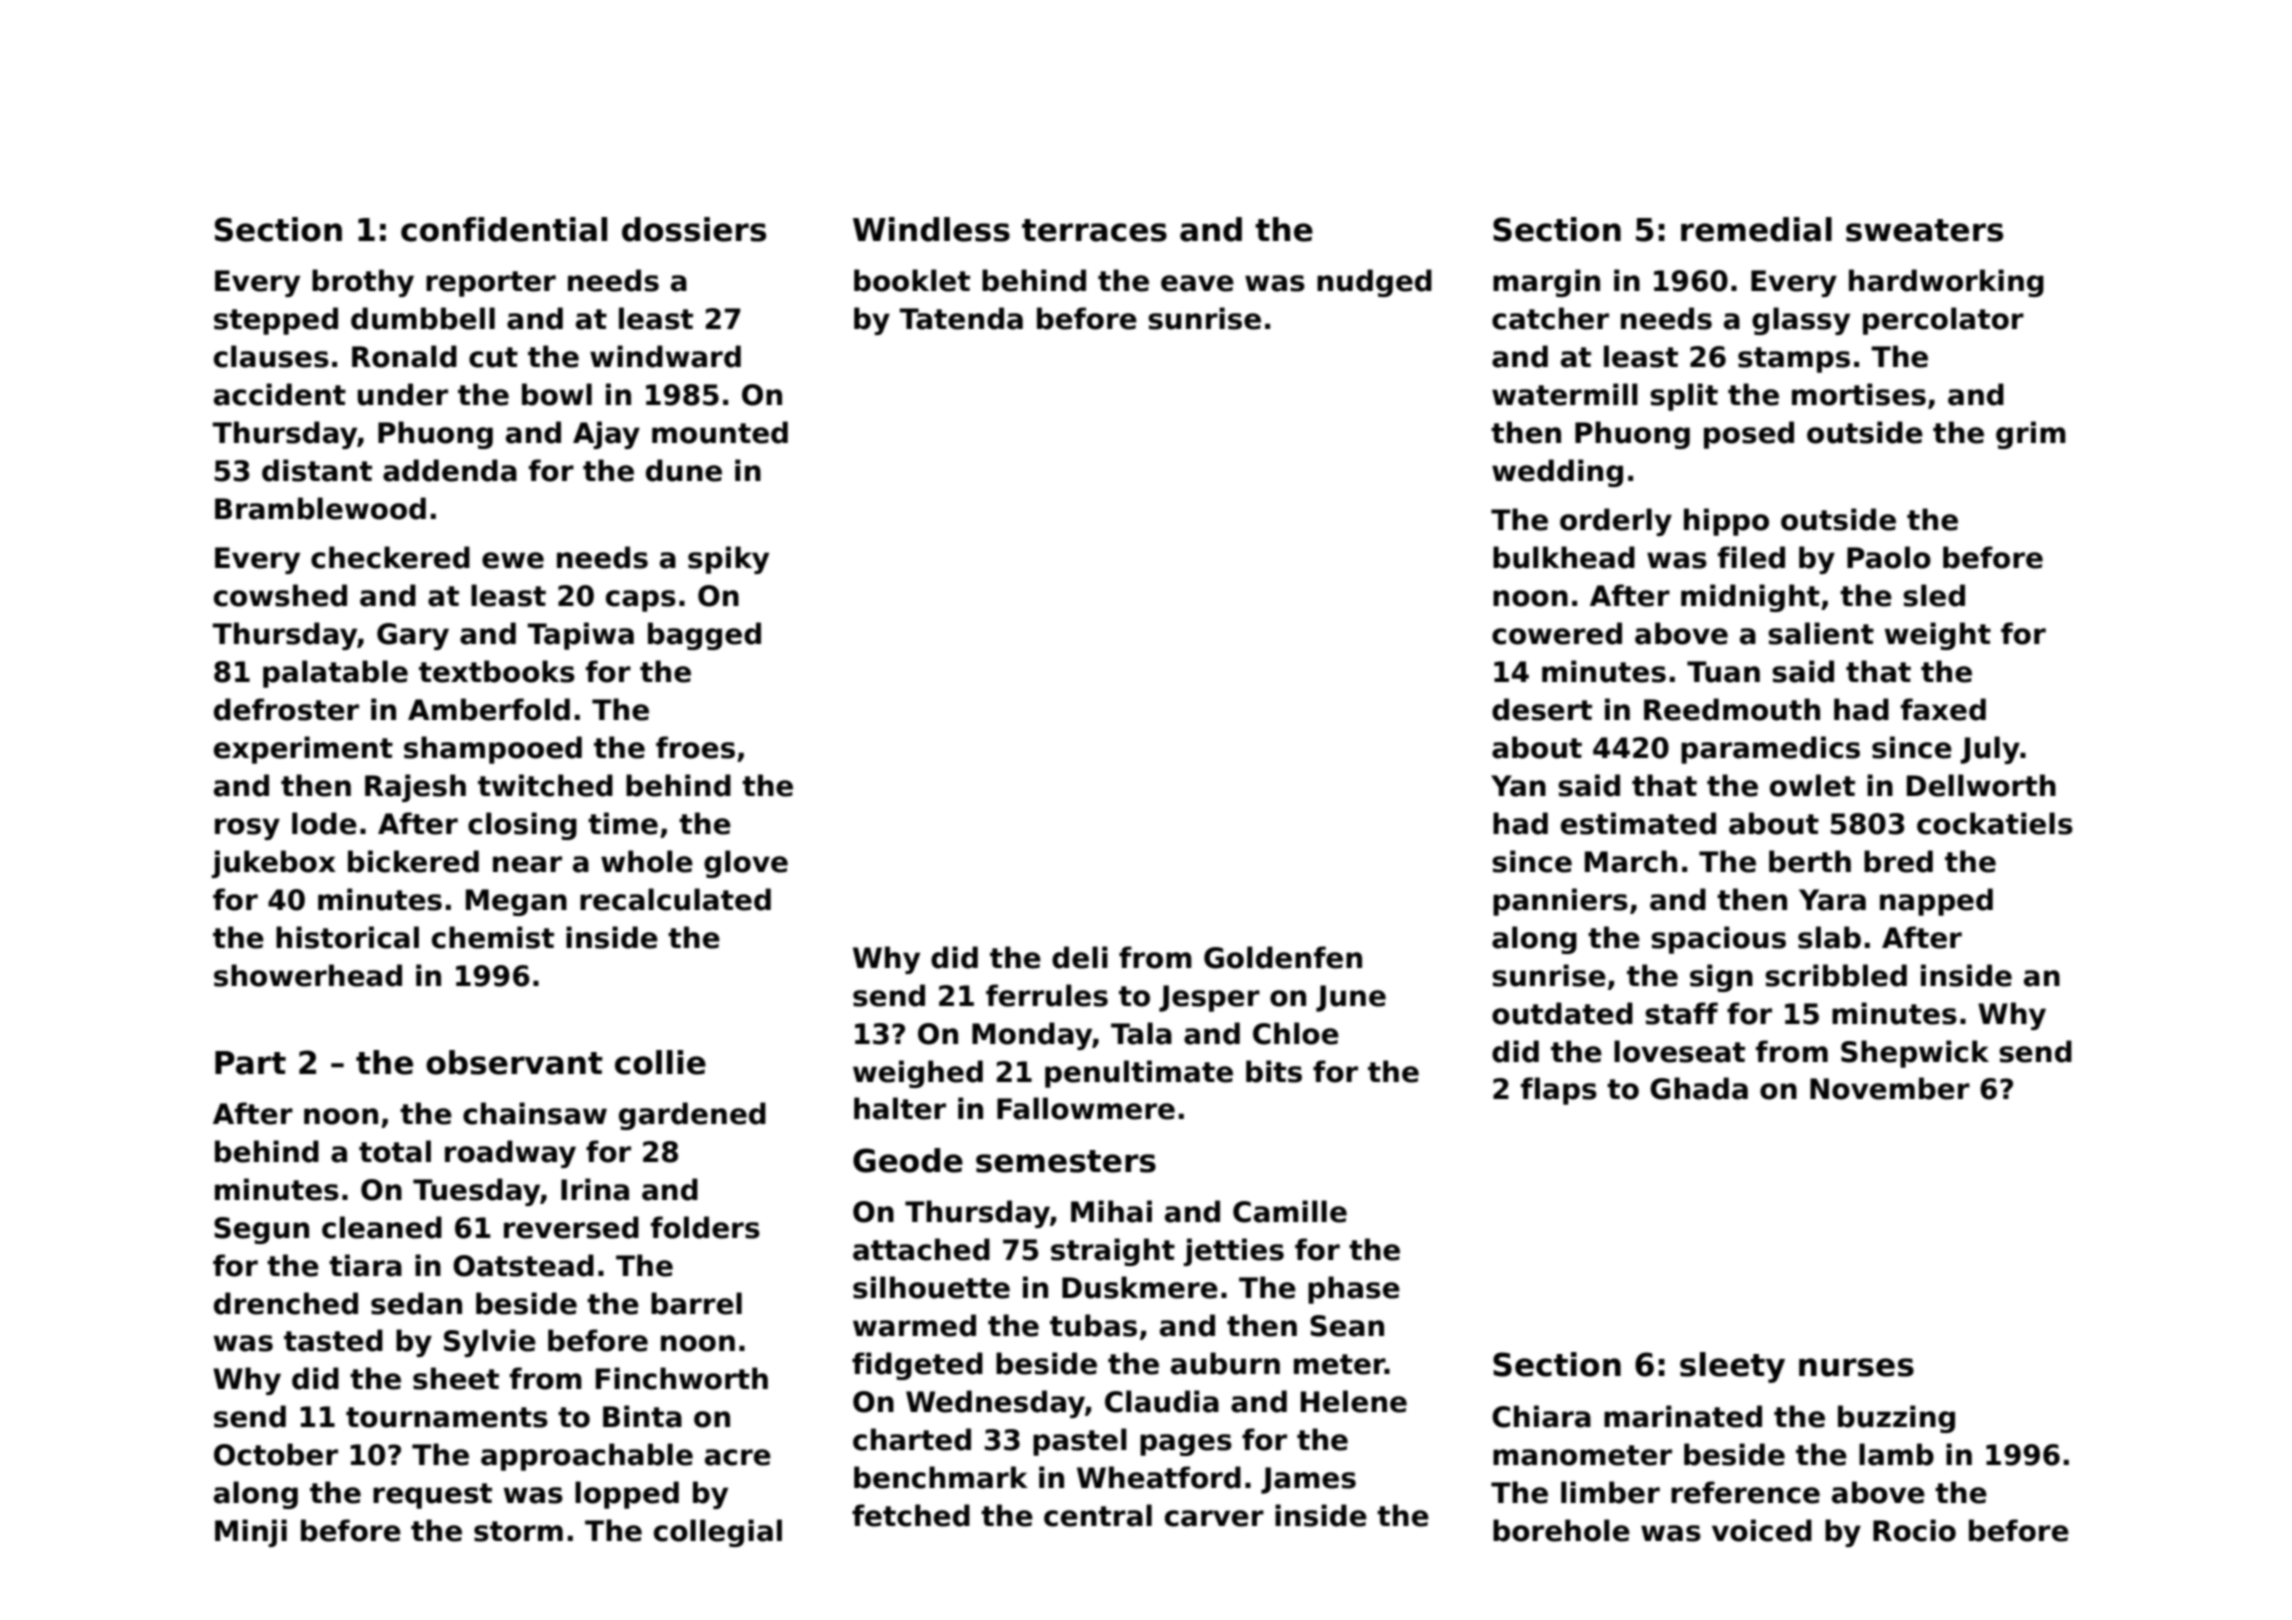 The height and width of the document is (1620, 2292). I want to click on mounted, so click(720, 432).
